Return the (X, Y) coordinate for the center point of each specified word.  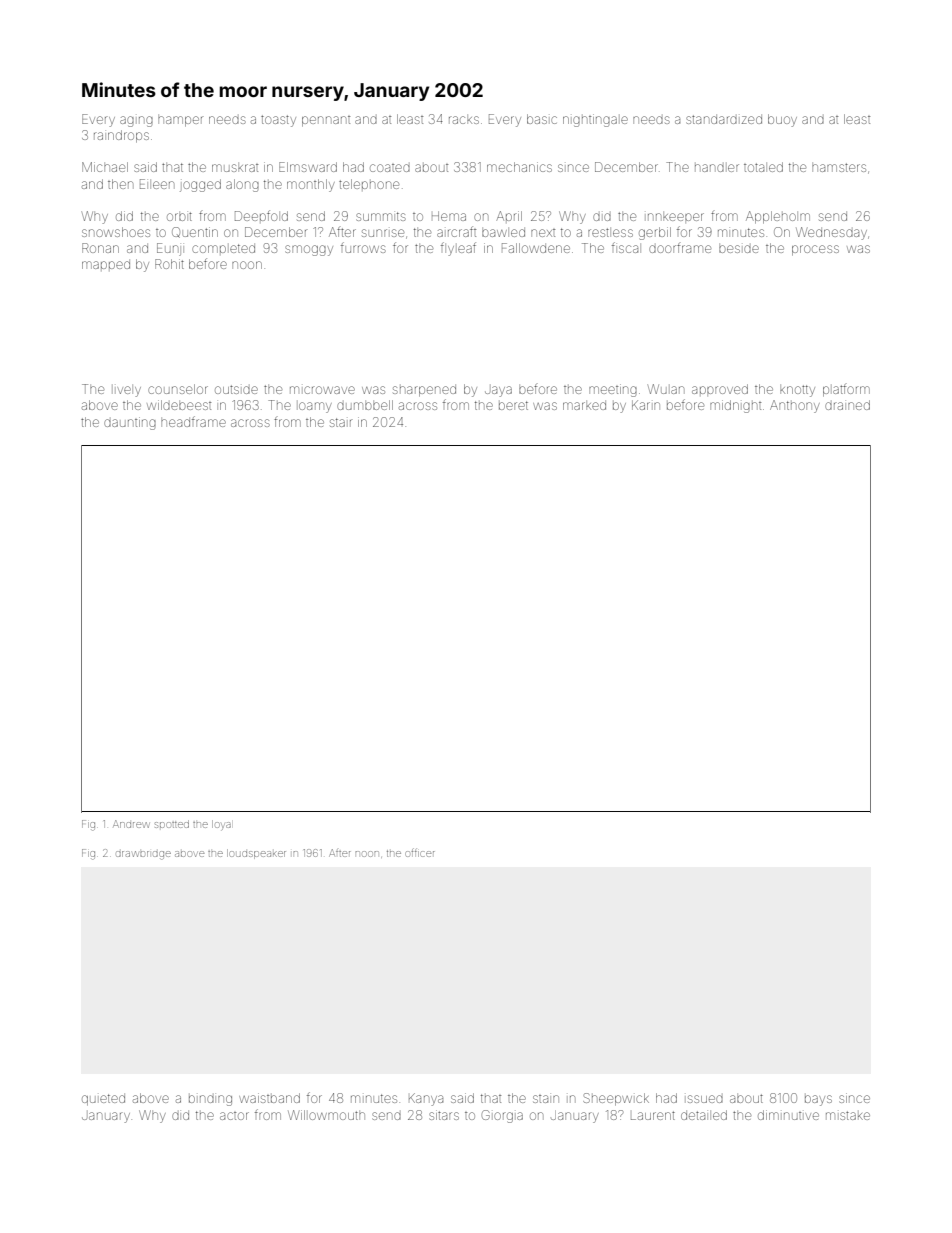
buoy (782, 120)
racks (464, 120)
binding (210, 1100)
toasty (278, 121)
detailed (704, 1115)
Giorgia (502, 1116)
